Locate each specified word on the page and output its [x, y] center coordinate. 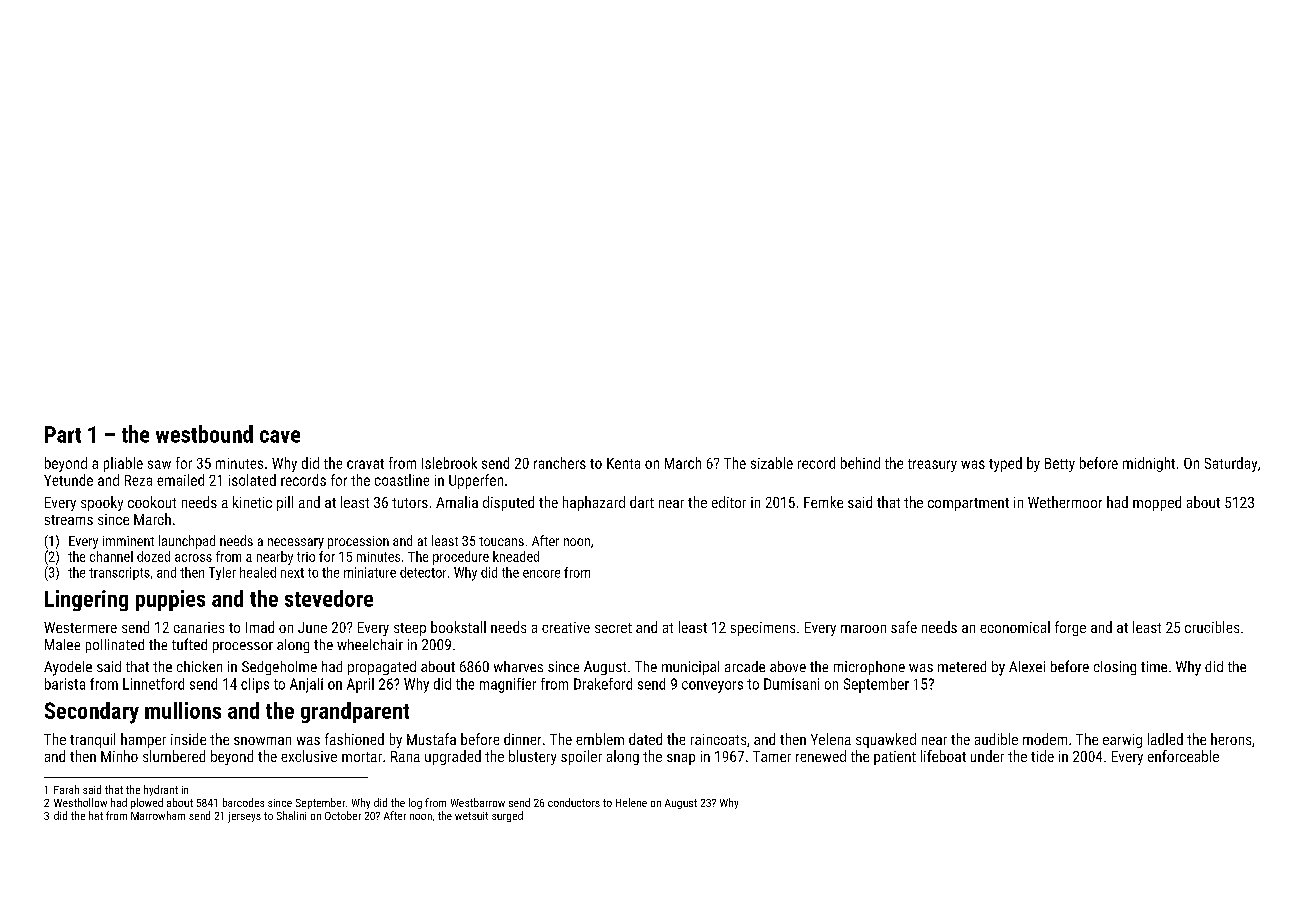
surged [507, 816]
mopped [1157, 503]
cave [280, 436]
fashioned [354, 739]
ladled [1165, 739]
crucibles [1212, 627]
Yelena [831, 739]
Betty [1060, 465]
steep [410, 629]
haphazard [594, 503]
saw [159, 464]
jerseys [244, 817]
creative [566, 627]
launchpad [187, 542]
